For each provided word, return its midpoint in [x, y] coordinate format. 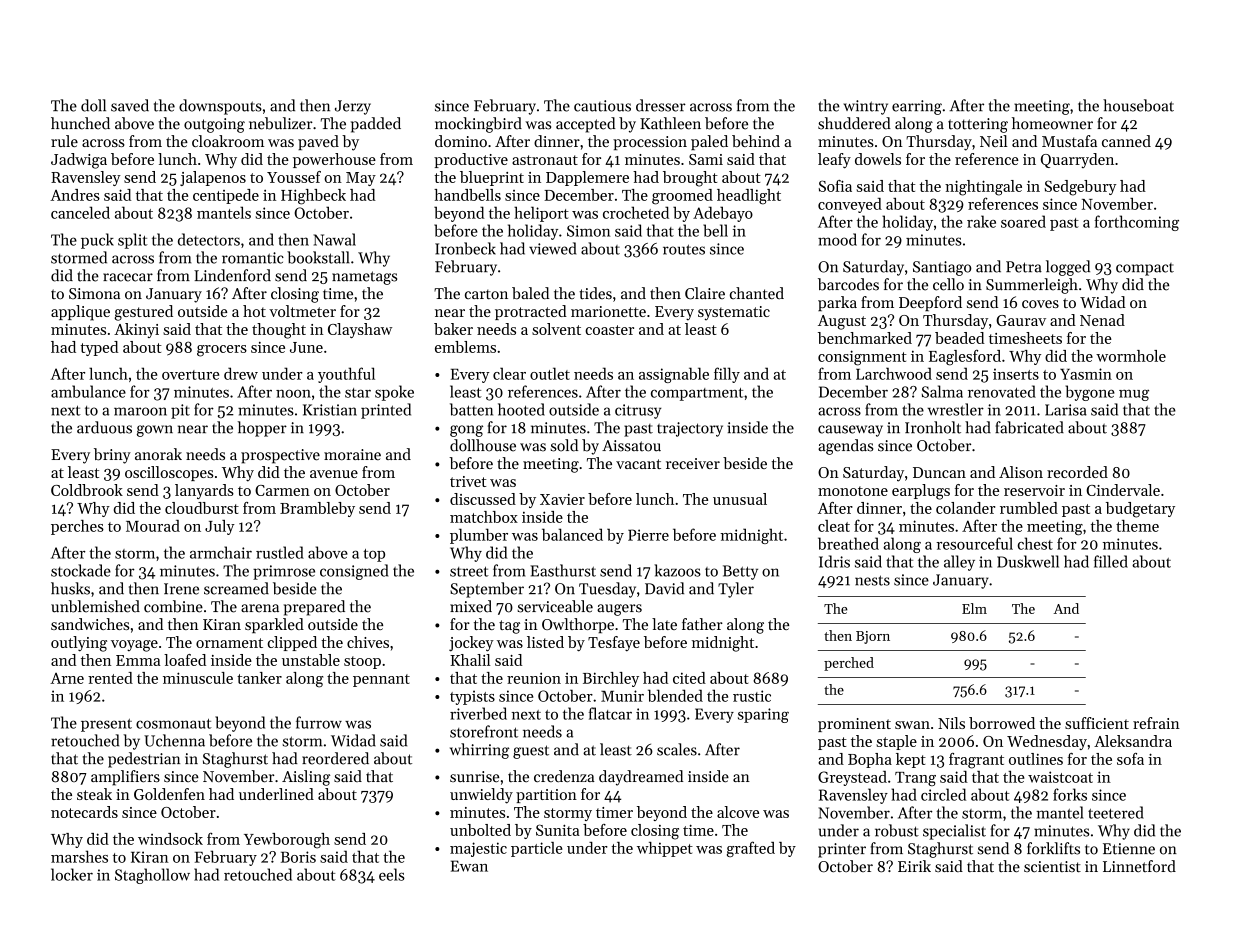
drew [241, 373]
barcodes [848, 284]
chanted [757, 293]
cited [689, 678]
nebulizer [281, 123]
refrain [1156, 723]
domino [461, 141]
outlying [79, 644]
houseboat [1138, 105]
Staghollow [152, 876]
